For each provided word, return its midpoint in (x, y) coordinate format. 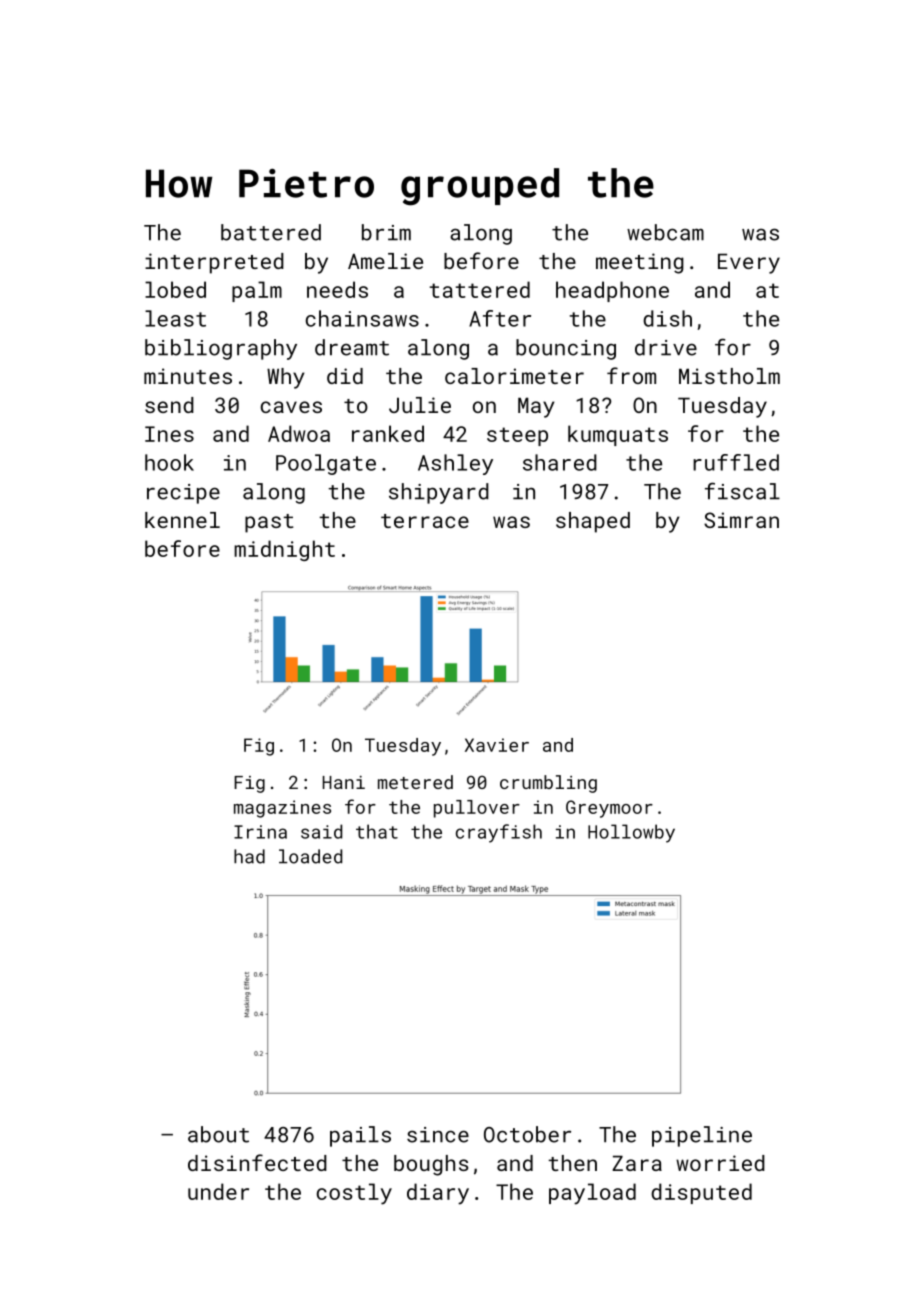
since (438, 1135)
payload (592, 1194)
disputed (701, 1193)
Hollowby (631, 833)
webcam (665, 232)
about (218, 1134)
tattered (480, 289)
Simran (741, 520)
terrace (425, 521)
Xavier (497, 745)
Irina (260, 832)
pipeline (702, 1136)
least (175, 318)
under (218, 1191)
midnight (284, 550)
